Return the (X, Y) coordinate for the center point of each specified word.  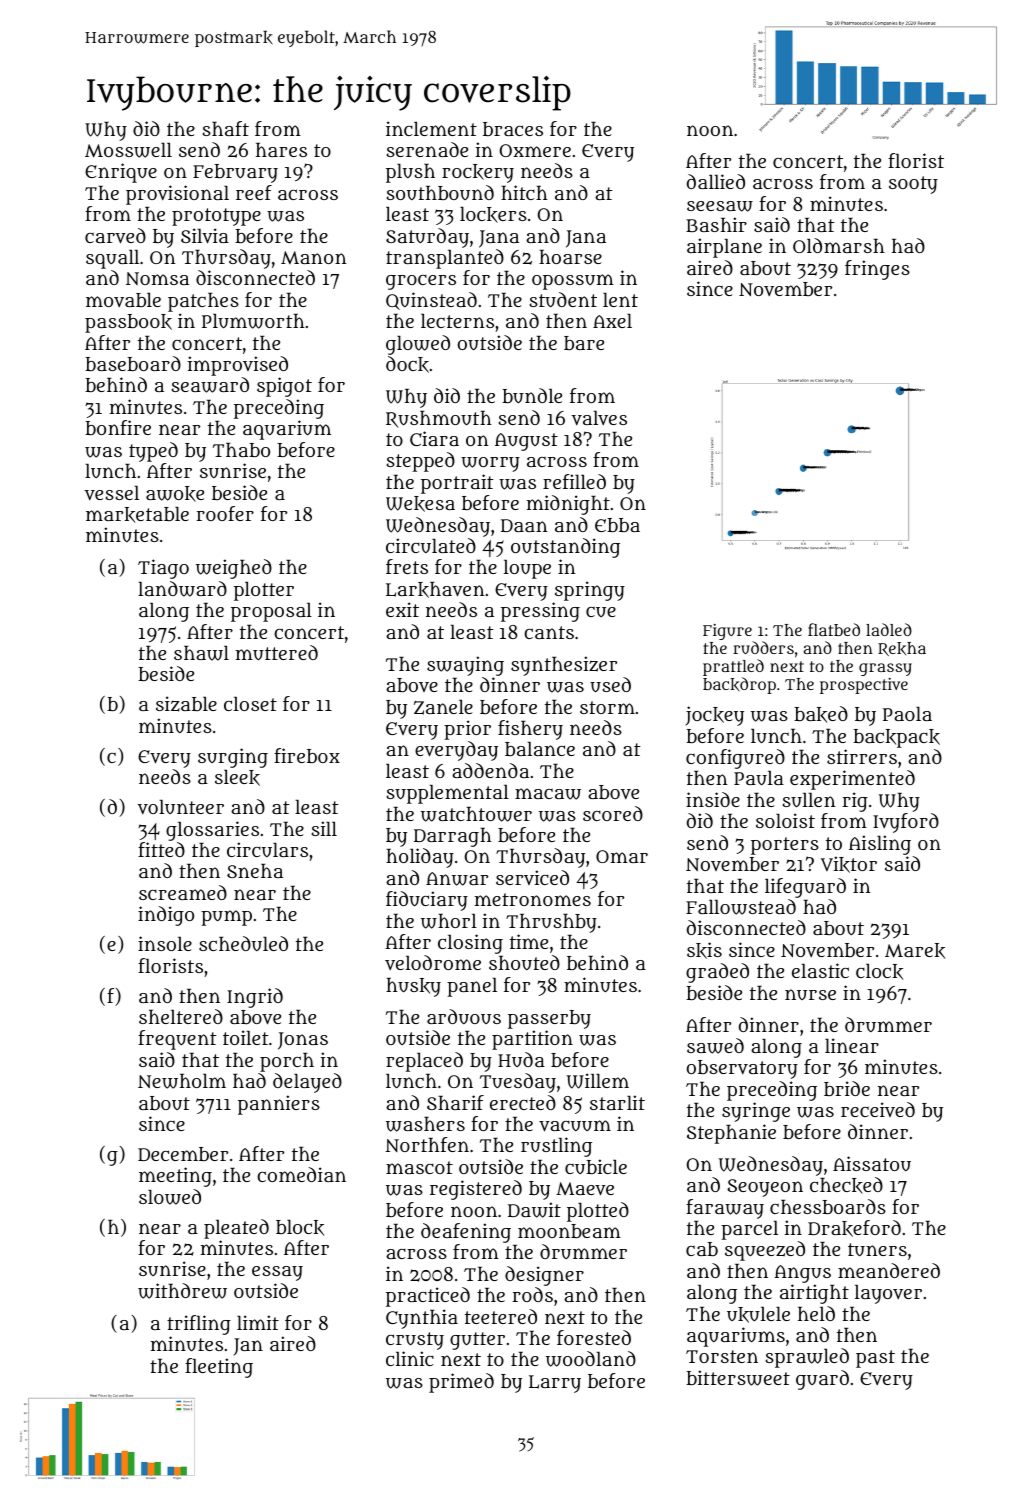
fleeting (219, 1368)
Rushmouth (439, 419)
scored (613, 813)
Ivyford (906, 823)
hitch (524, 192)
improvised (238, 366)
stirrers (862, 756)
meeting (175, 1177)
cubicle (596, 1166)
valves (599, 418)
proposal (271, 612)
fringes (877, 270)
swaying (465, 666)
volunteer (180, 807)
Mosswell (128, 150)
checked (846, 1185)
